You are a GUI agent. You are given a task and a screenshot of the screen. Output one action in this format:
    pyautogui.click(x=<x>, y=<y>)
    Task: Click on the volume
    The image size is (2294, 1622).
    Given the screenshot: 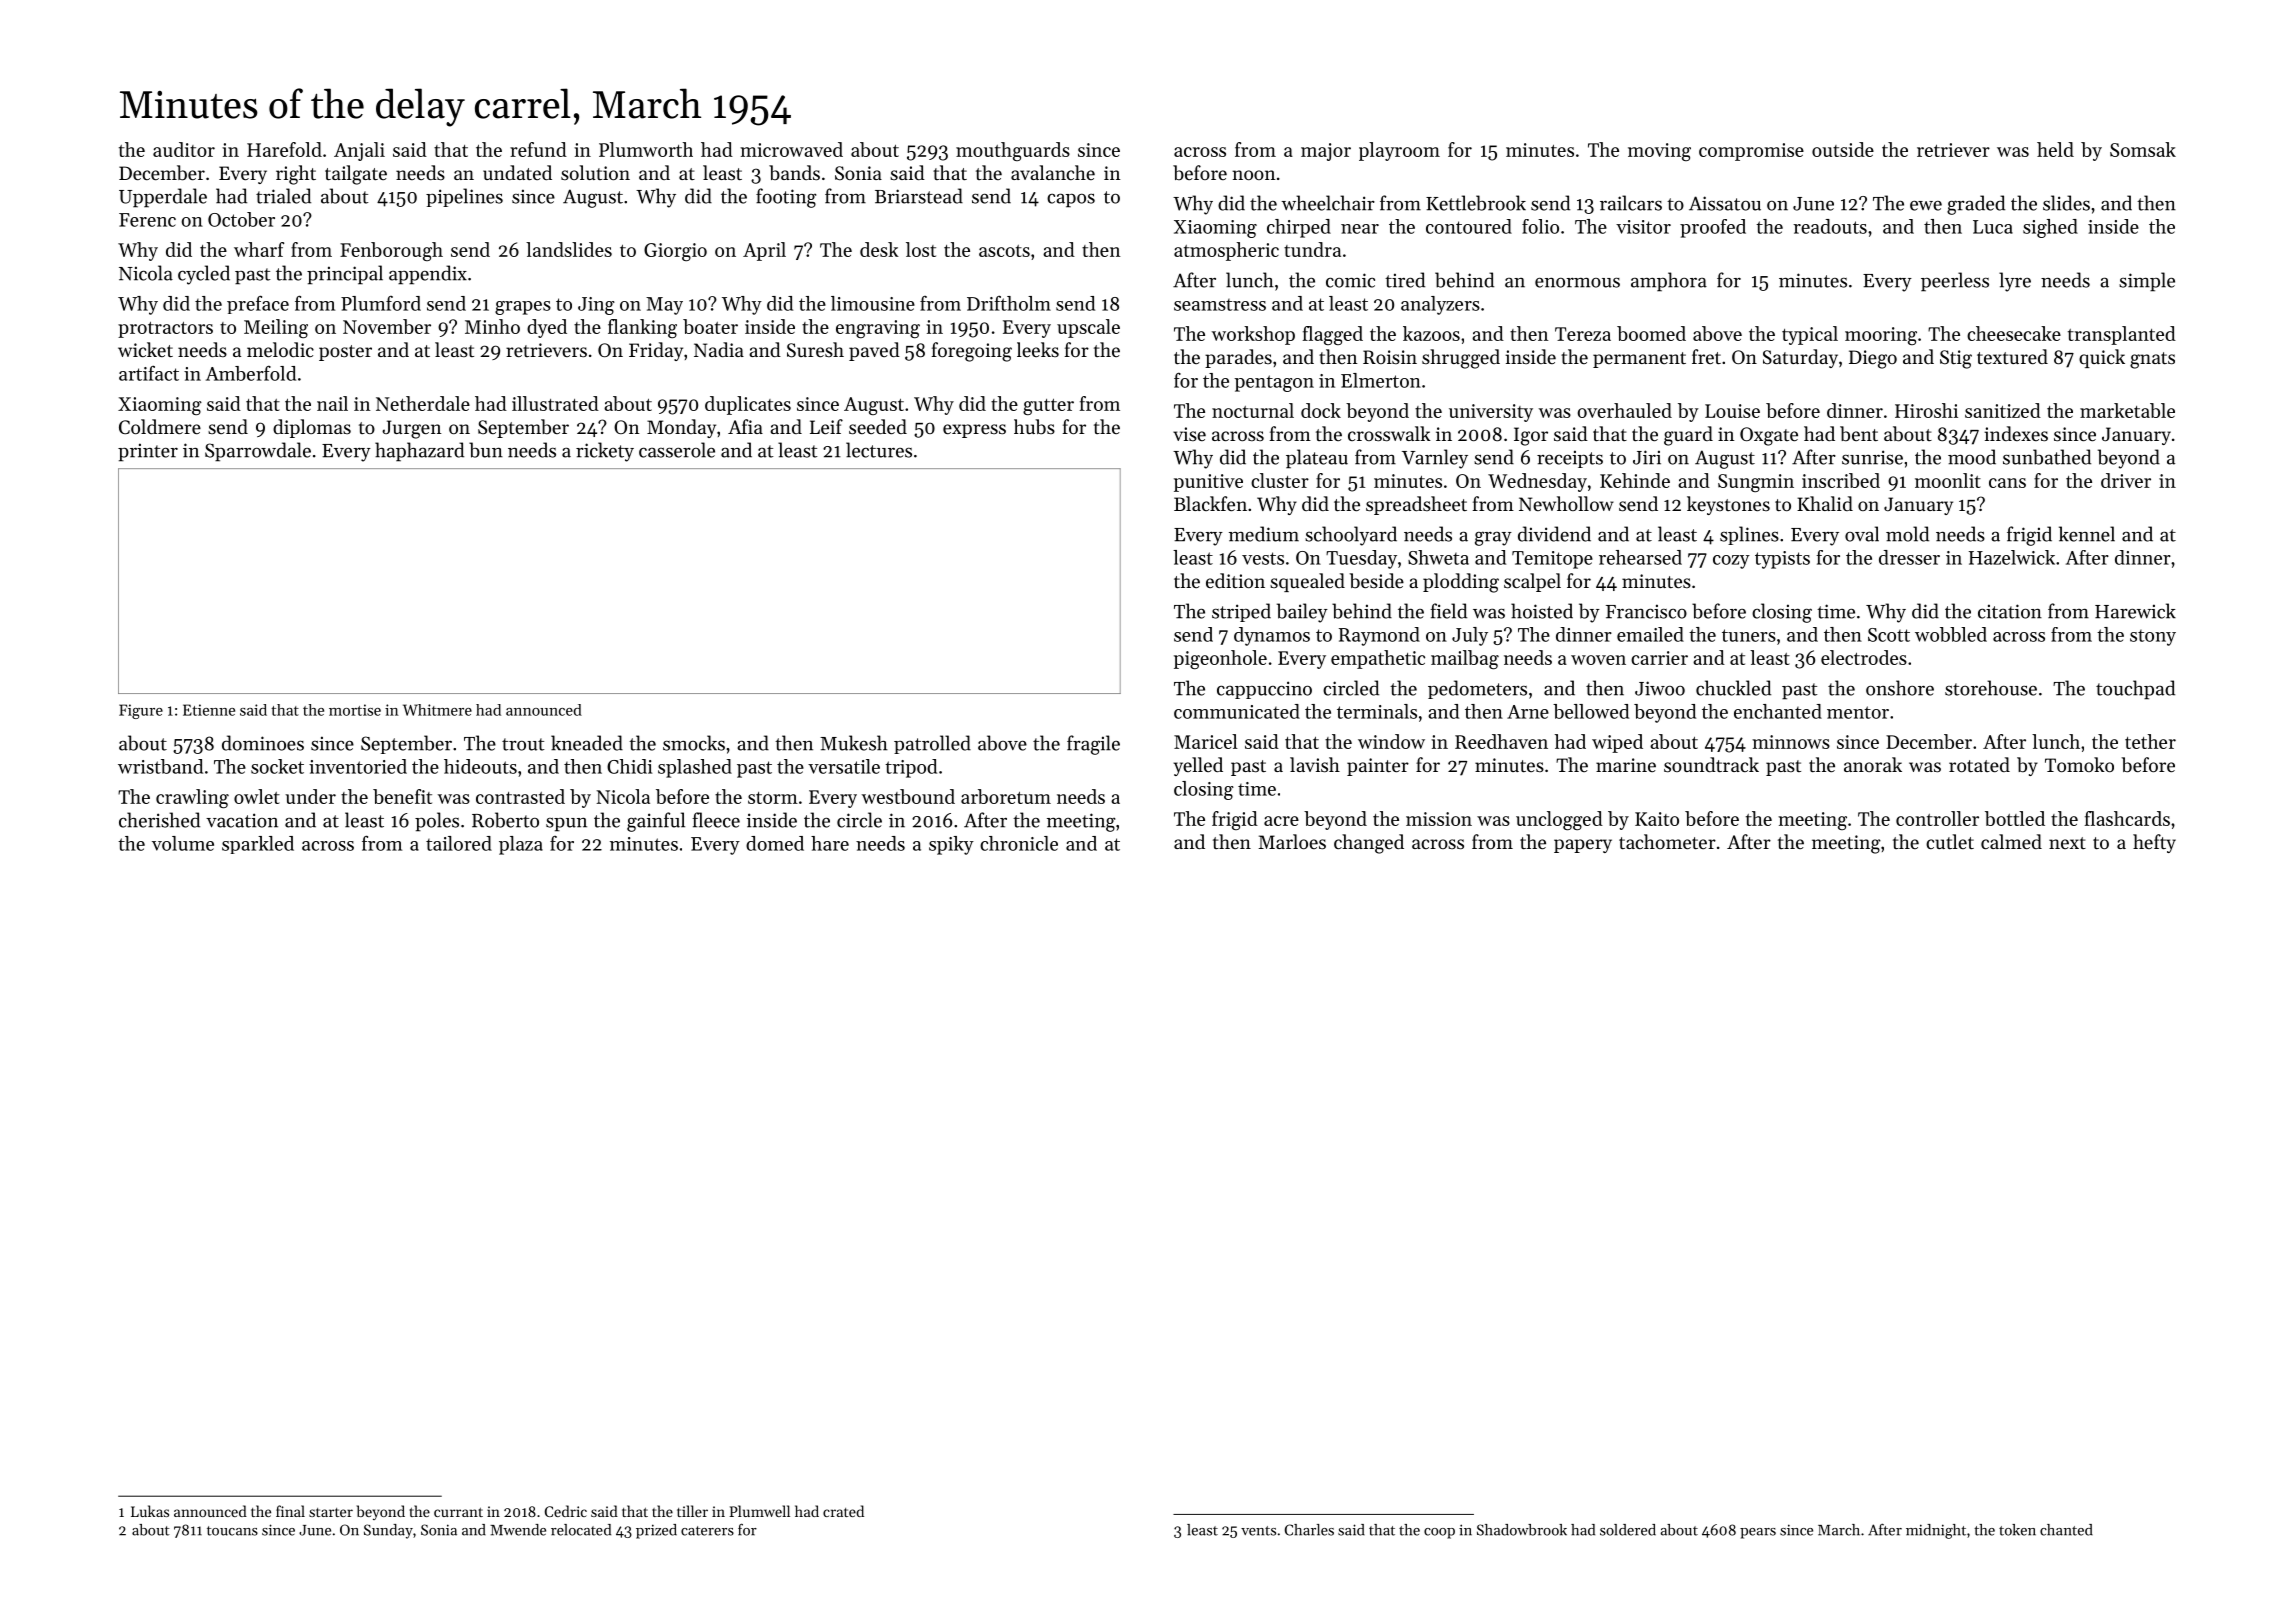 What is the action you would take?
    pyautogui.click(x=183, y=843)
